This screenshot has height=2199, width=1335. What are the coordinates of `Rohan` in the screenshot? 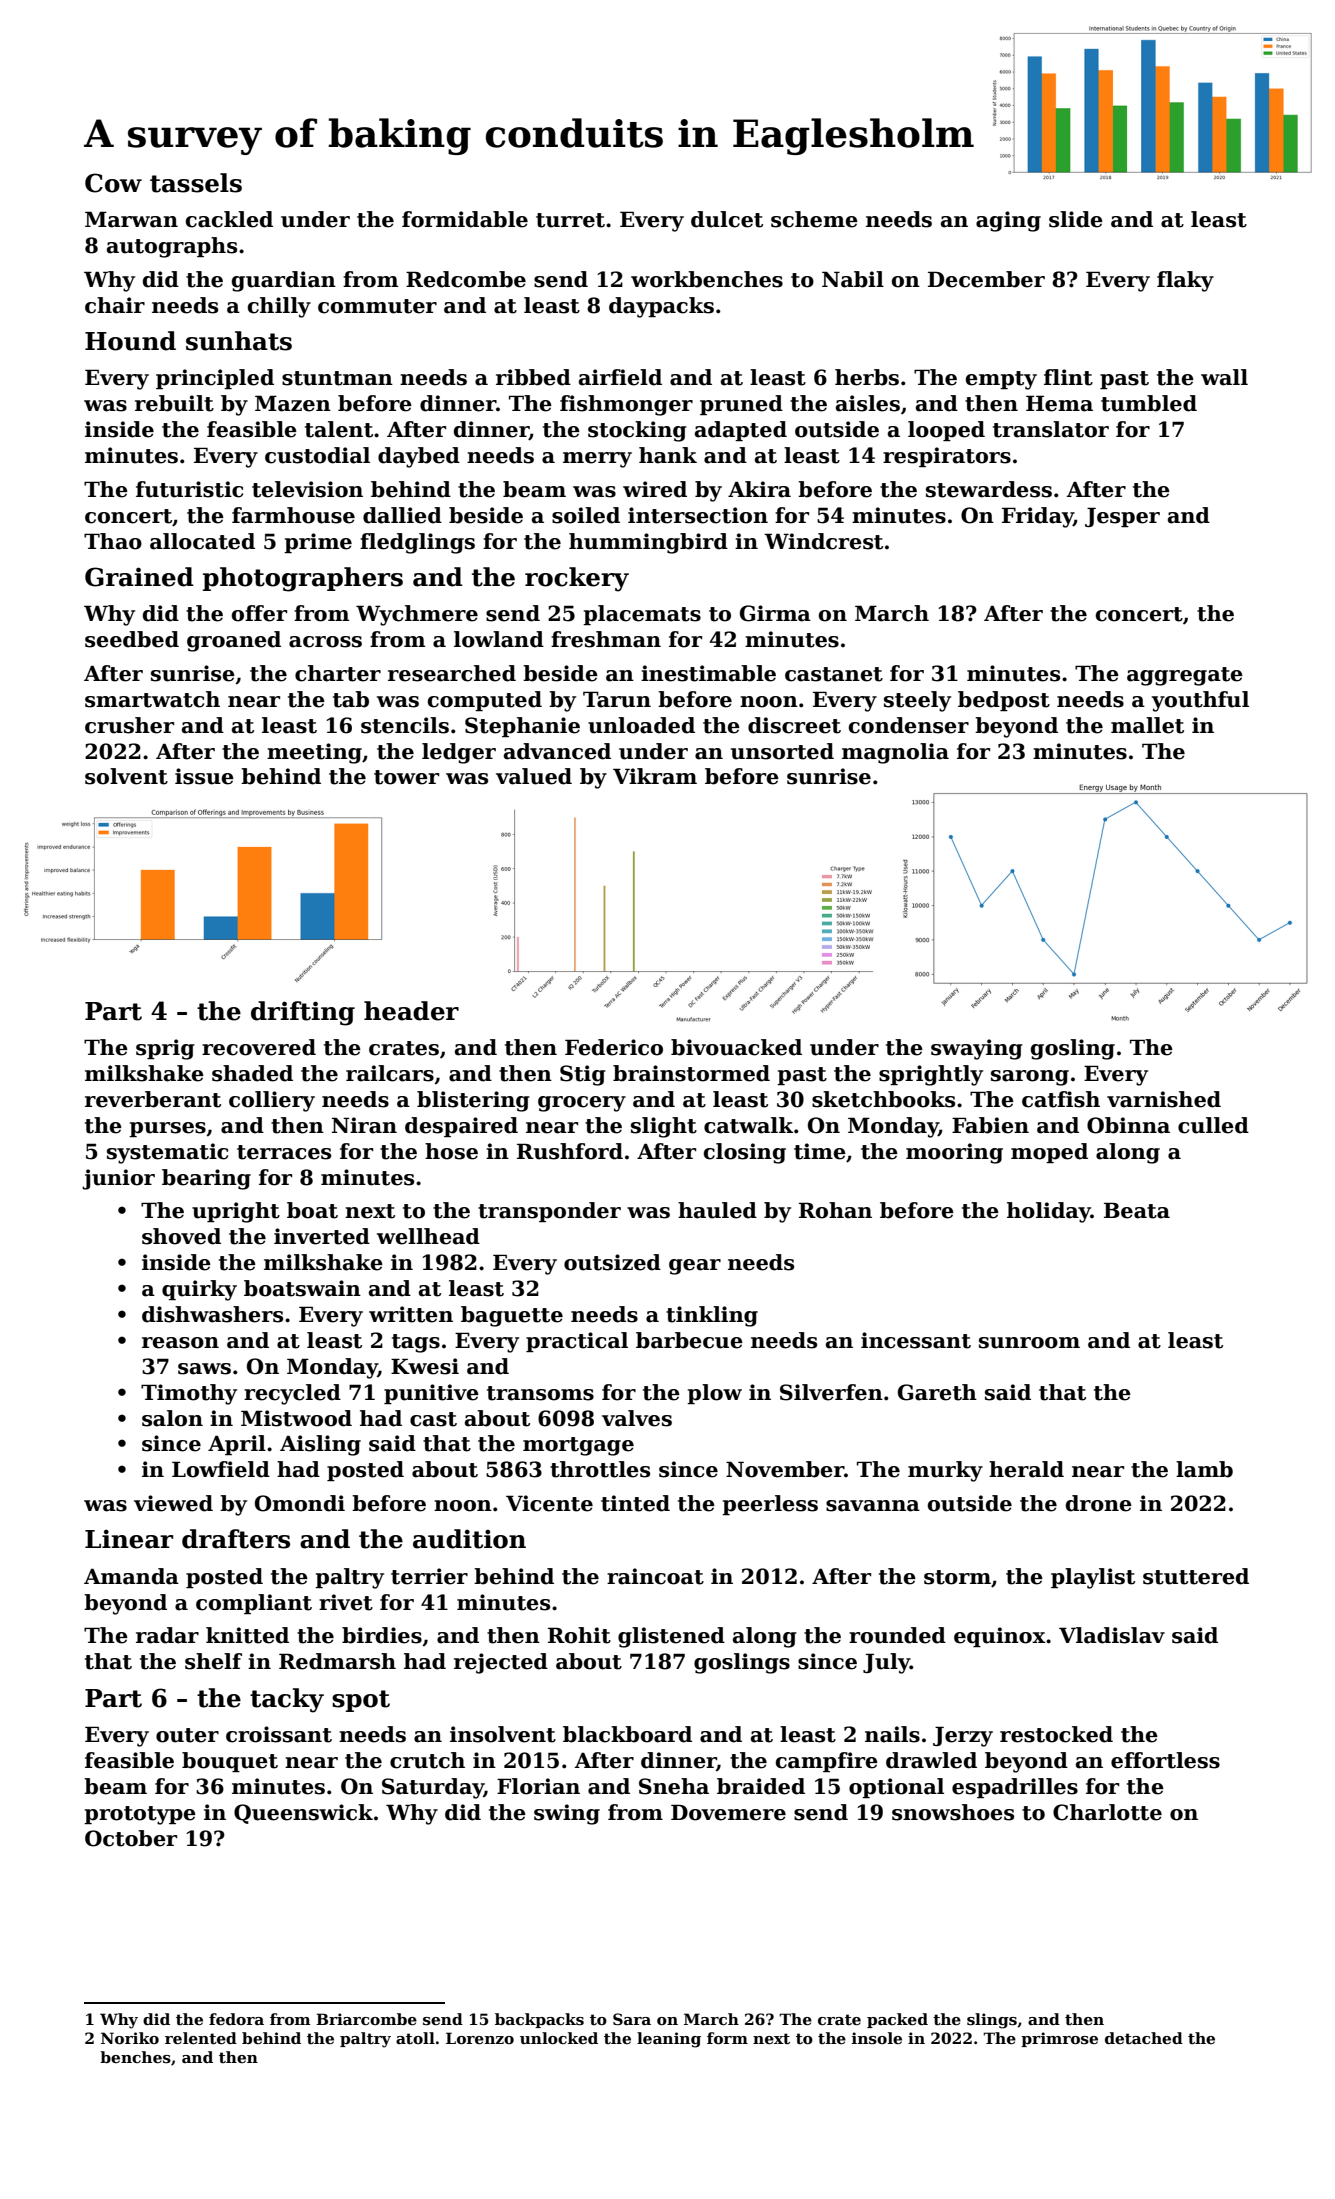 It's located at (835, 1210).
